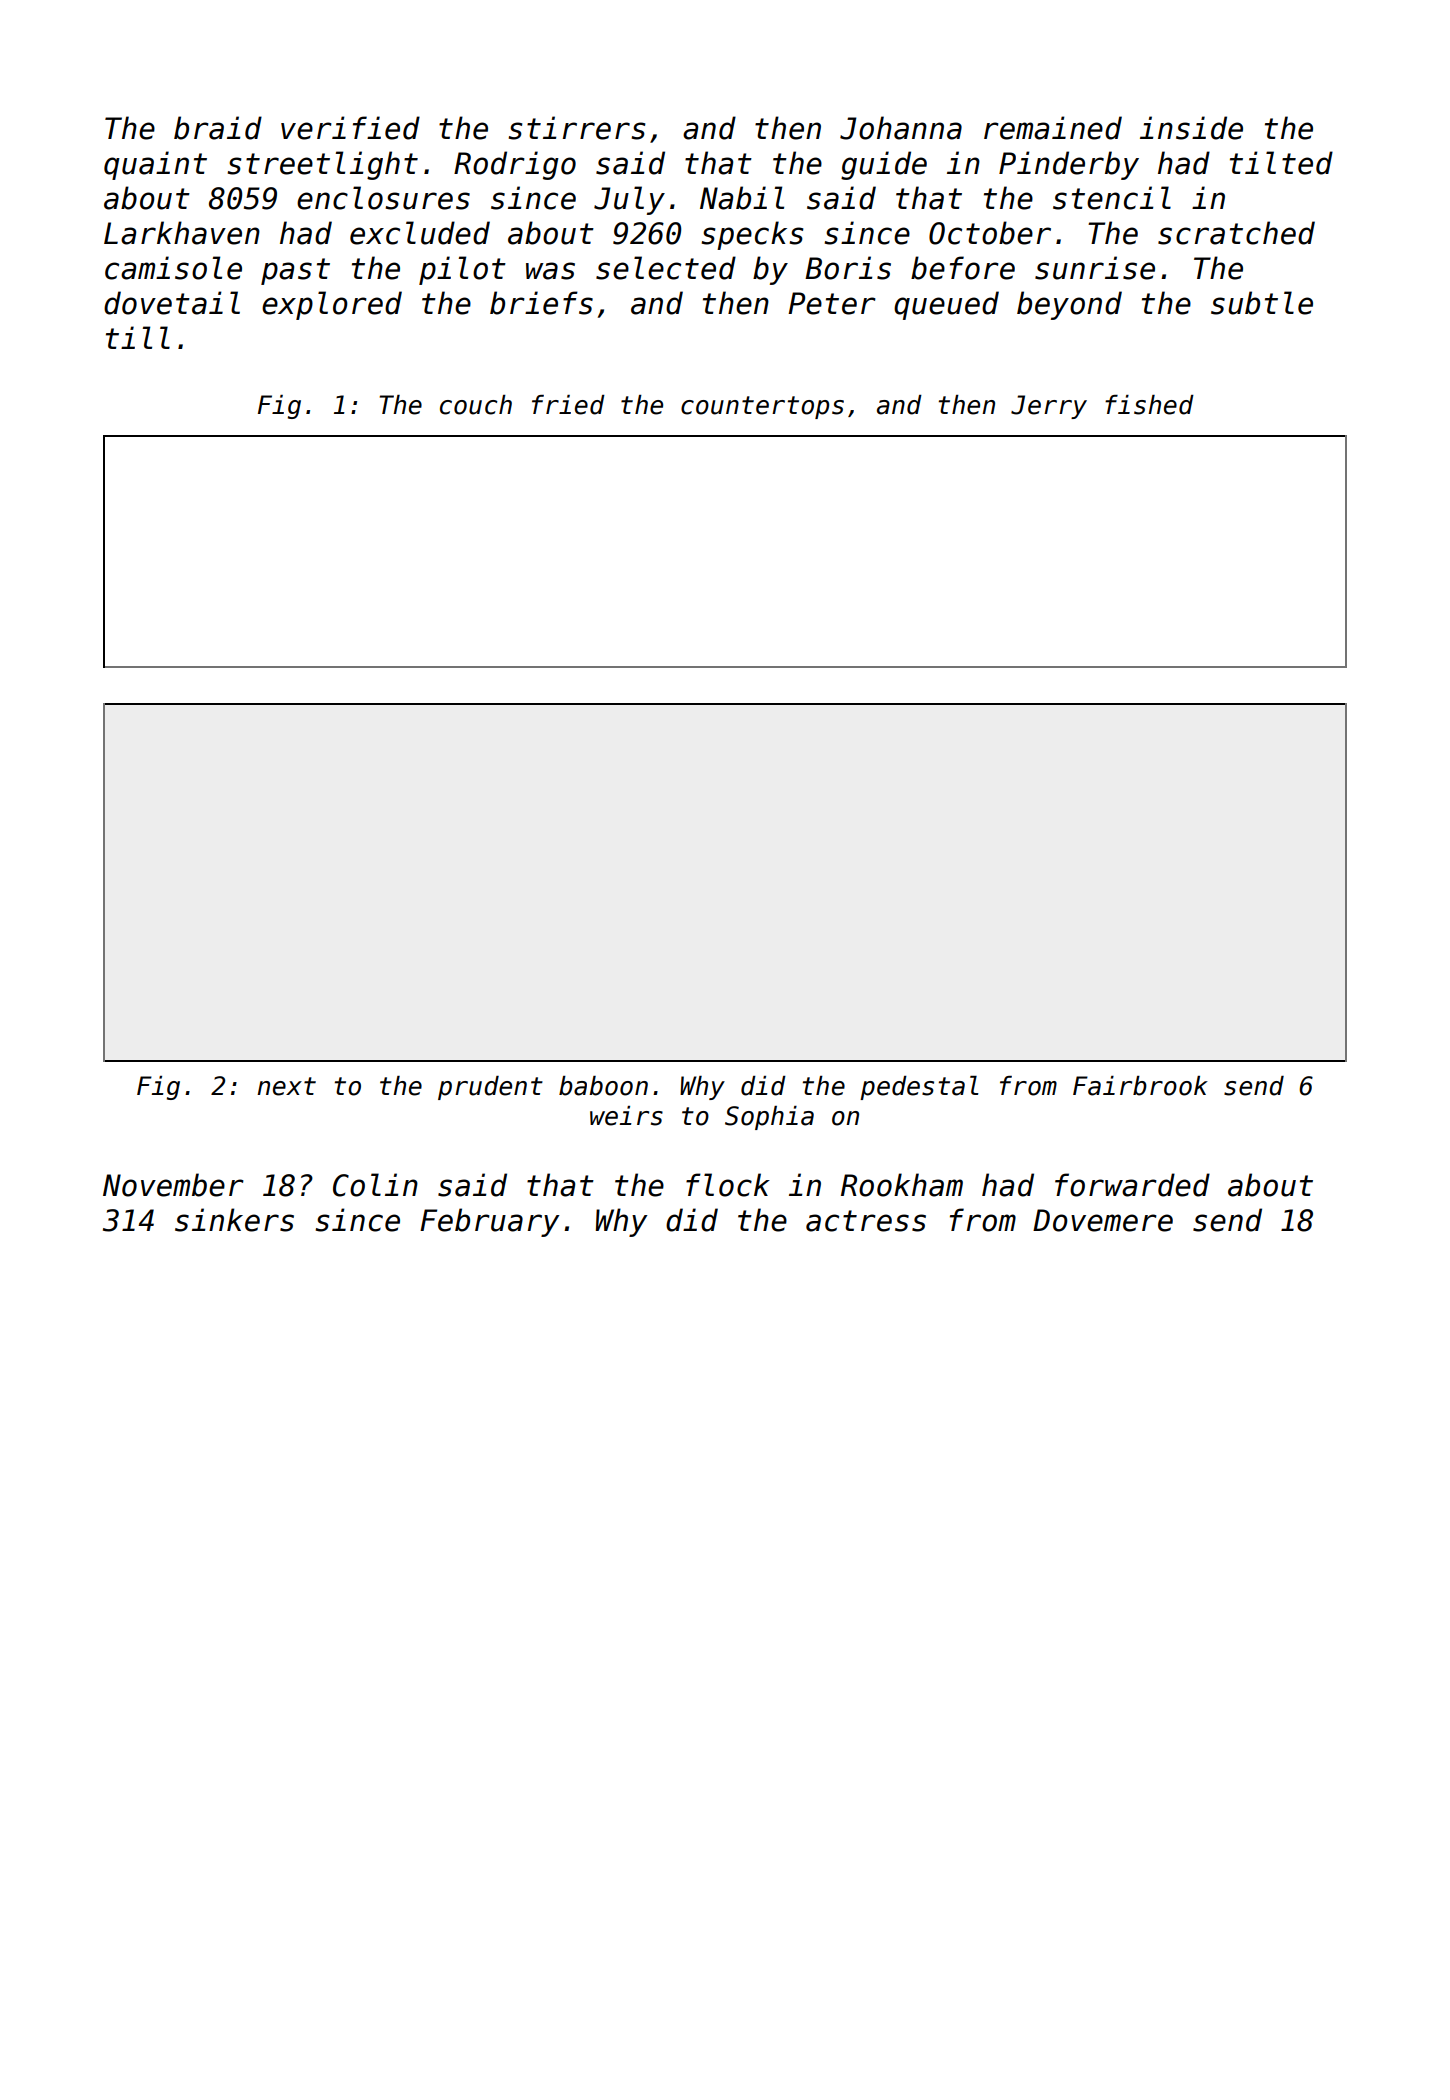  Describe the element at coordinates (901, 128) in the screenshot. I see `Johanna` at that location.
